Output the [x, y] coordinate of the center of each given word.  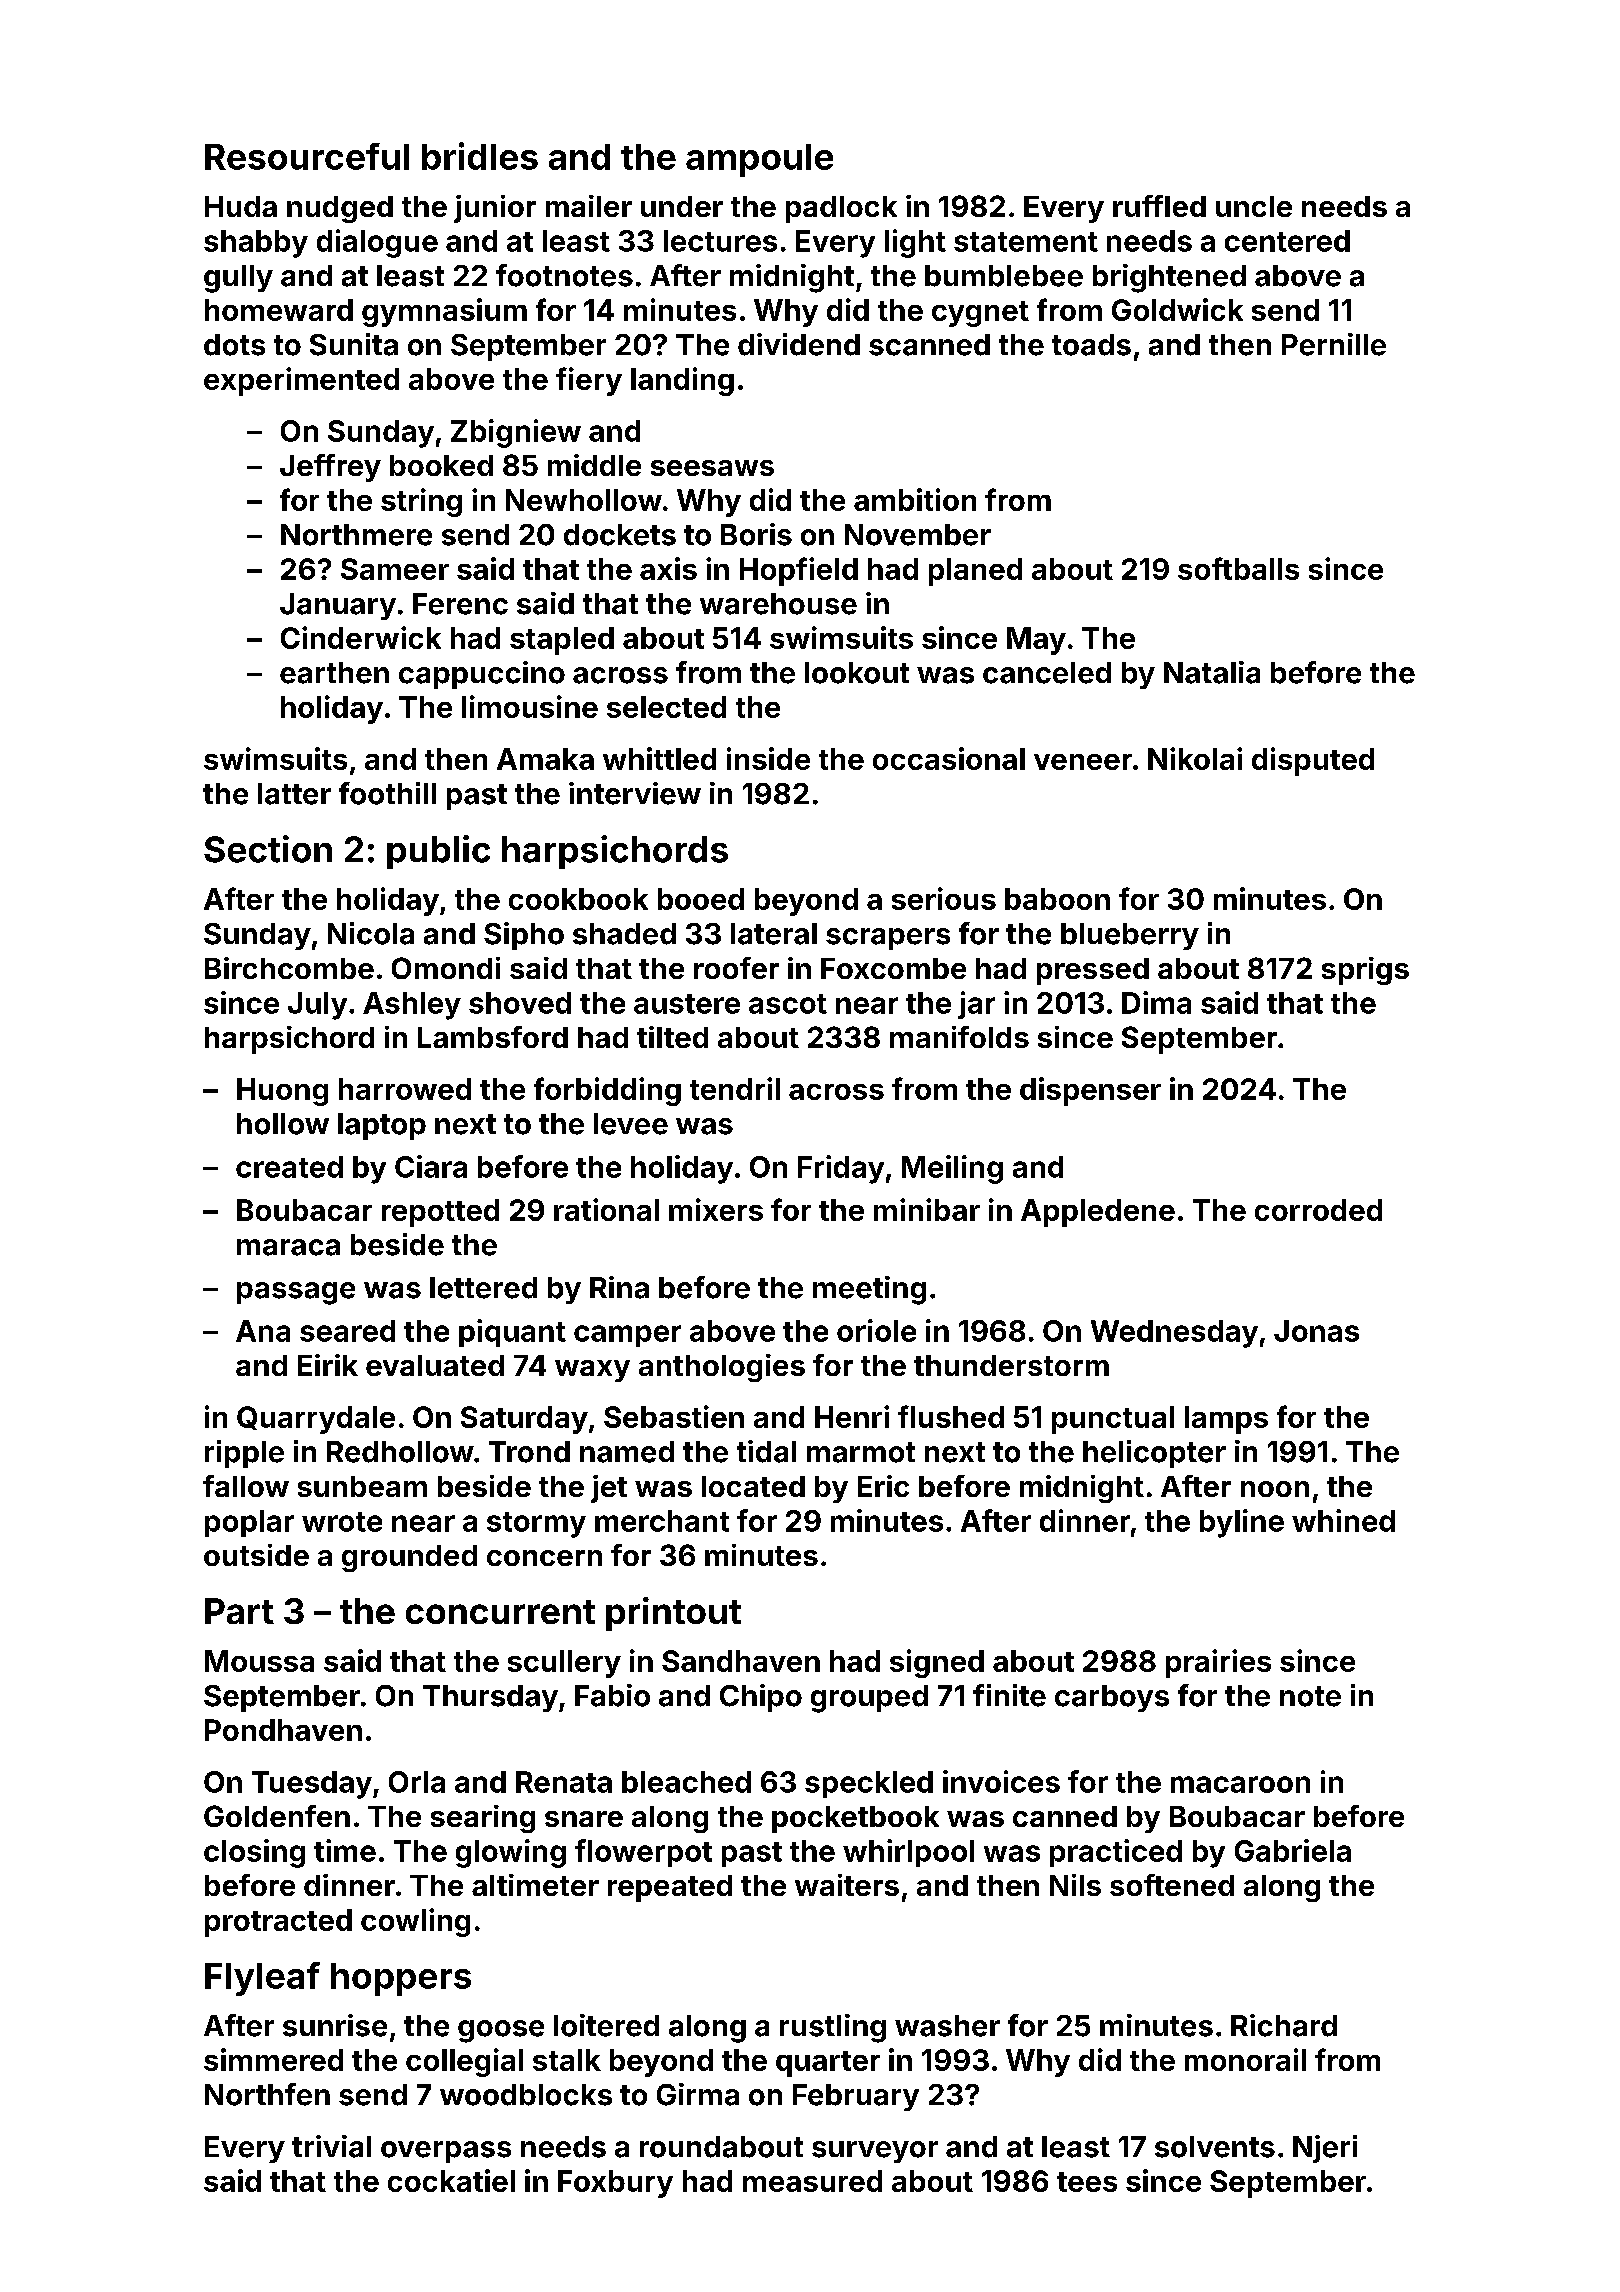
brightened [1169, 278]
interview [635, 793]
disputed [1313, 761]
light [915, 243]
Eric [883, 1486]
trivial [331, 2146]
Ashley [412, 1006]
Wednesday [1174, 1334]
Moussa [259, 1661]
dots [234, 345]
